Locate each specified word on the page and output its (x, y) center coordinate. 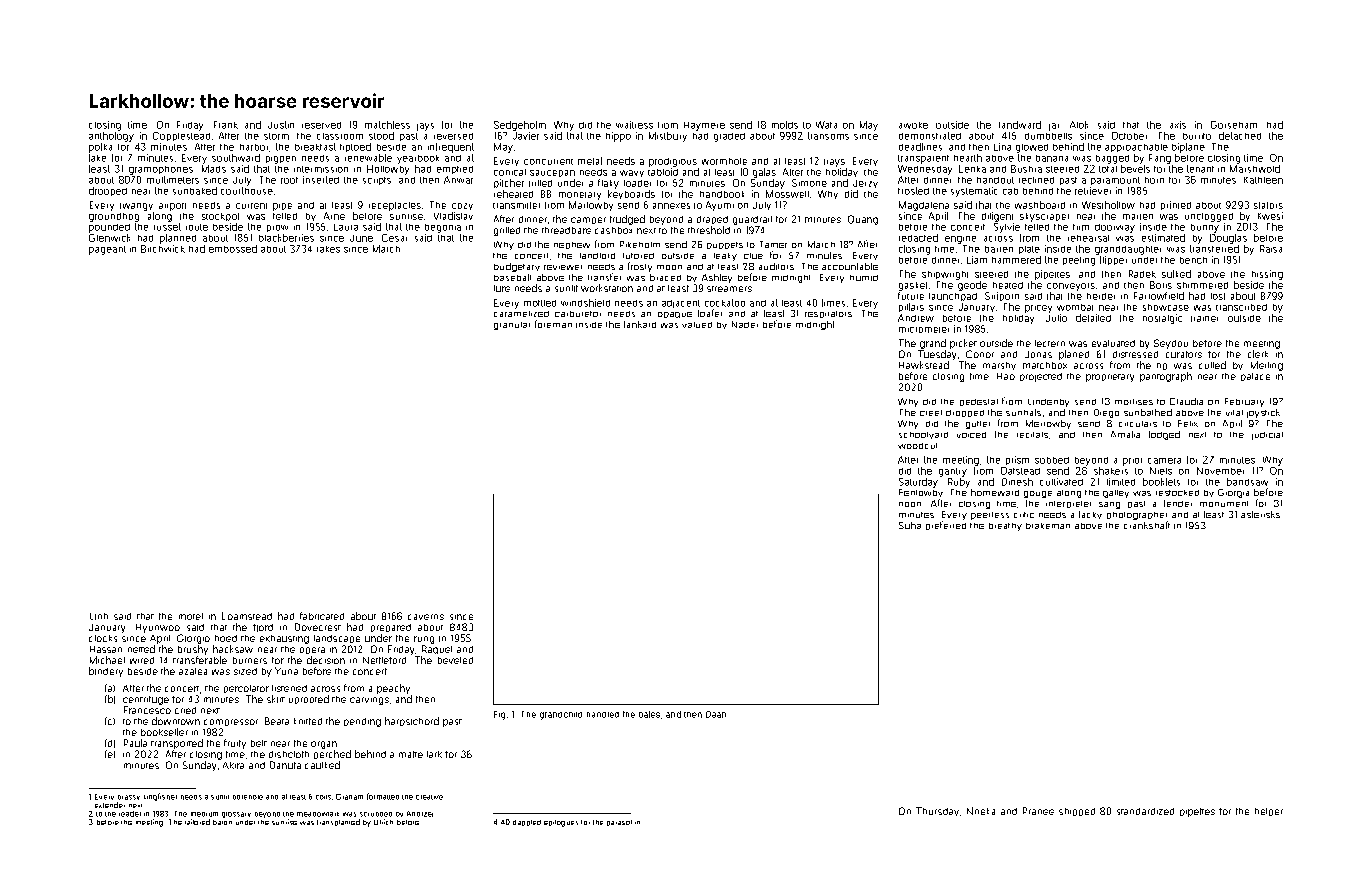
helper (1269, 812)
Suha (910, 525)
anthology (111, 137)
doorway (1115, 228)
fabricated (322, 616)
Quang (863, 220)
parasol (619, 823)
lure (502, 288)
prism (1017, 460)
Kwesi (1270, 216)
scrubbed (376, 814)
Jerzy (865, 184)
